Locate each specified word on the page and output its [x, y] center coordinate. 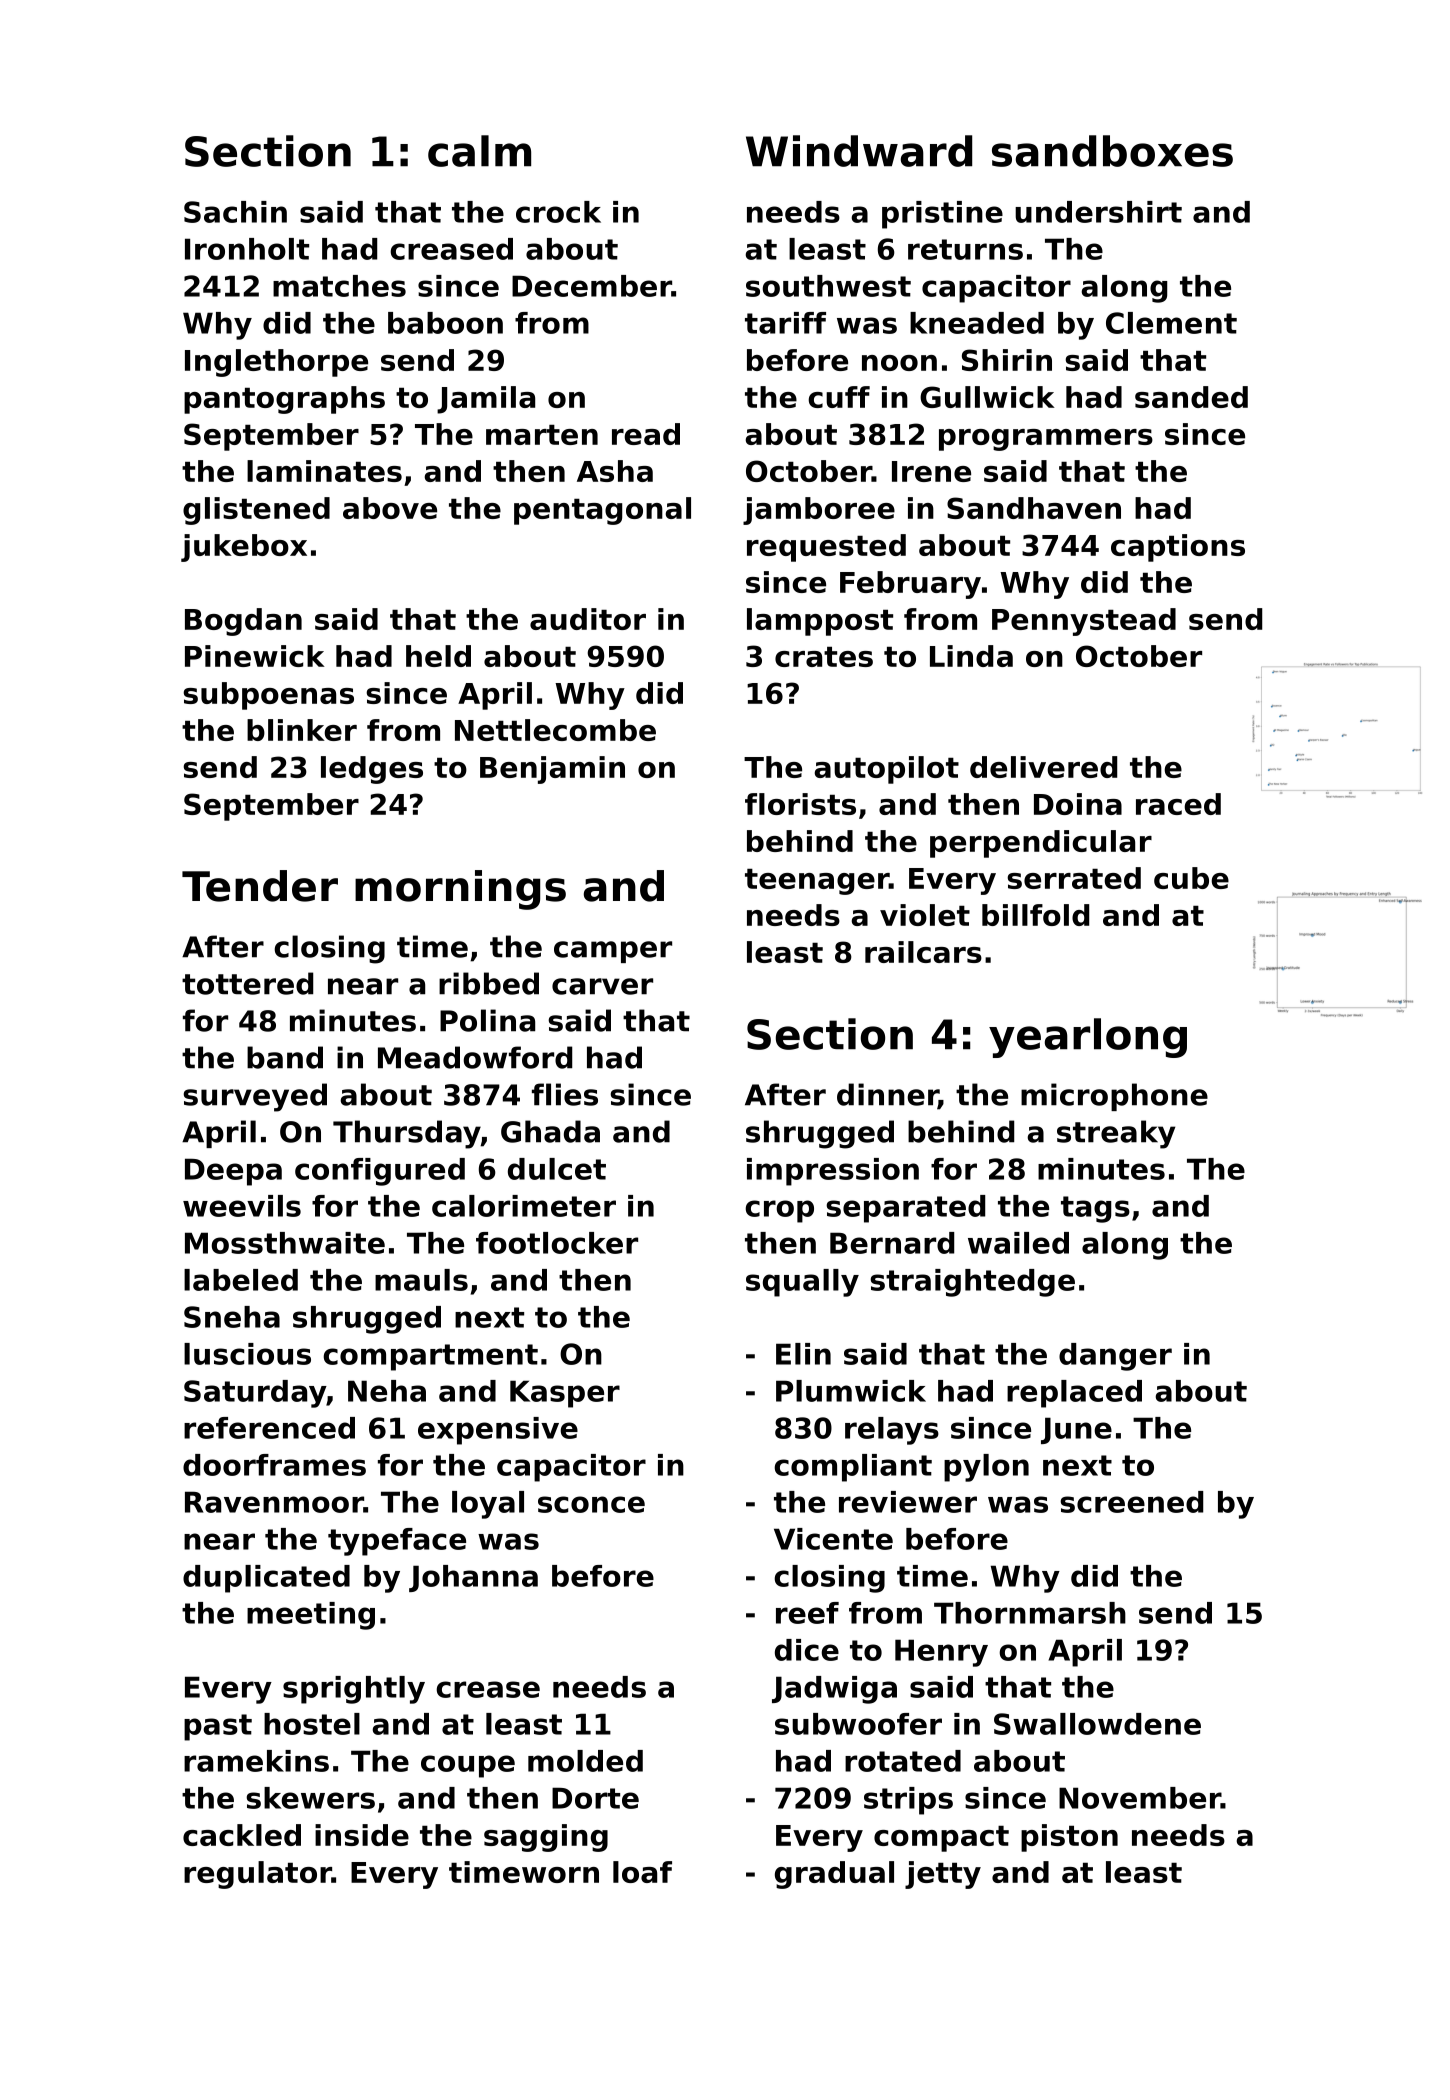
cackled [242, 1835]
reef [807, 1613]
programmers [1046, 440]
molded [585, 1761]
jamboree [819, 511]
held [438, 656]
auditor [588, 619]
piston [1069, 1838]
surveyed [255, 1097]
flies [565, 1094]
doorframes [274, 1465]
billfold [1035, 915]
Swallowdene [1097, 1724]
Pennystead [1084, 622]
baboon [445, 323]
